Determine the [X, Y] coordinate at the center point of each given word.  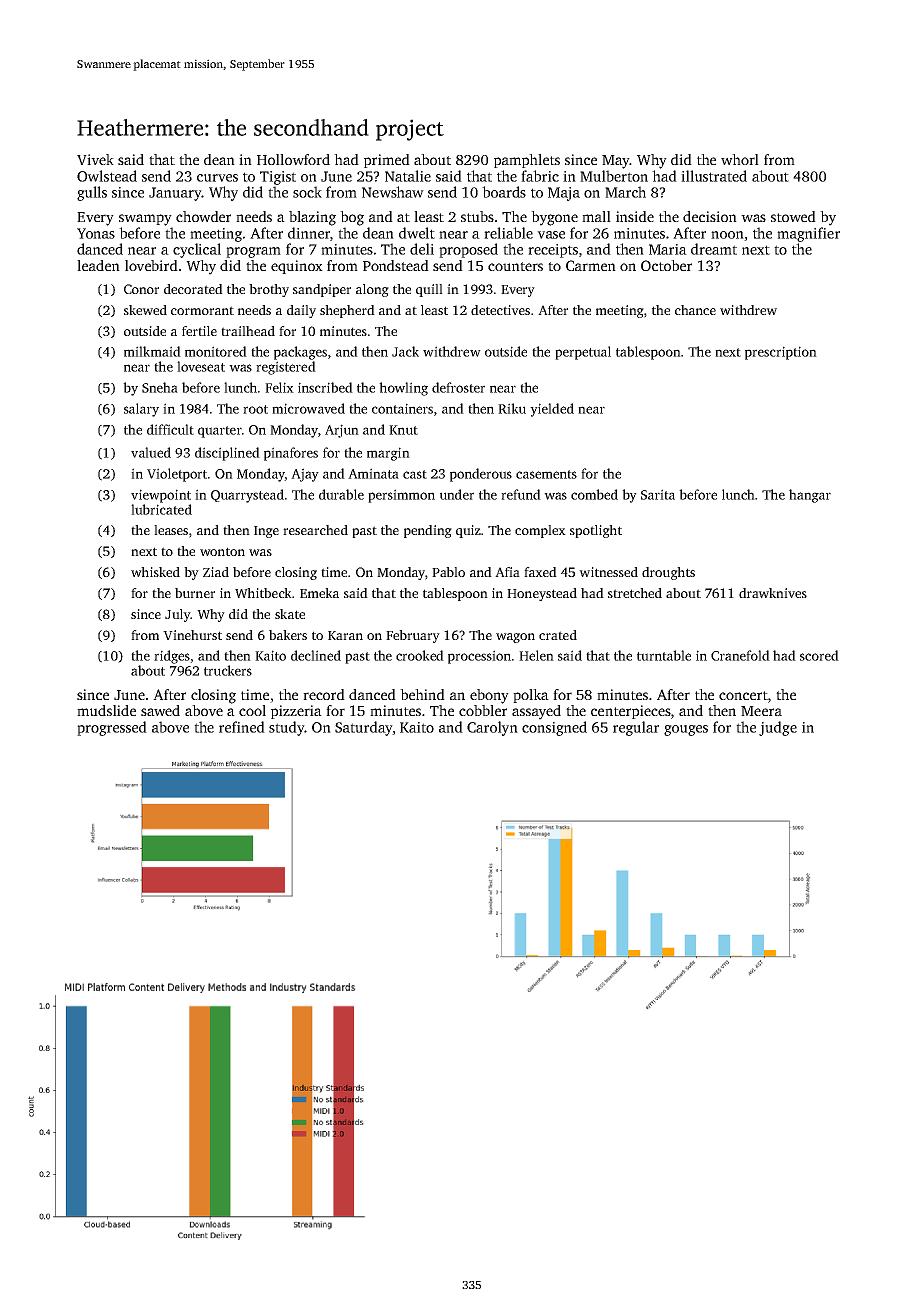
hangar [810, 496]
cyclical [197, 250]
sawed [160, 710]
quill [429, 290]
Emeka [319, 593]
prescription [781, 353]
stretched [635, 593]
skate [290, 614]
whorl [740, 159]
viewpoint [161, 496]
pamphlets [527, 161]
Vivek [95, 159]
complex [540, 531]
